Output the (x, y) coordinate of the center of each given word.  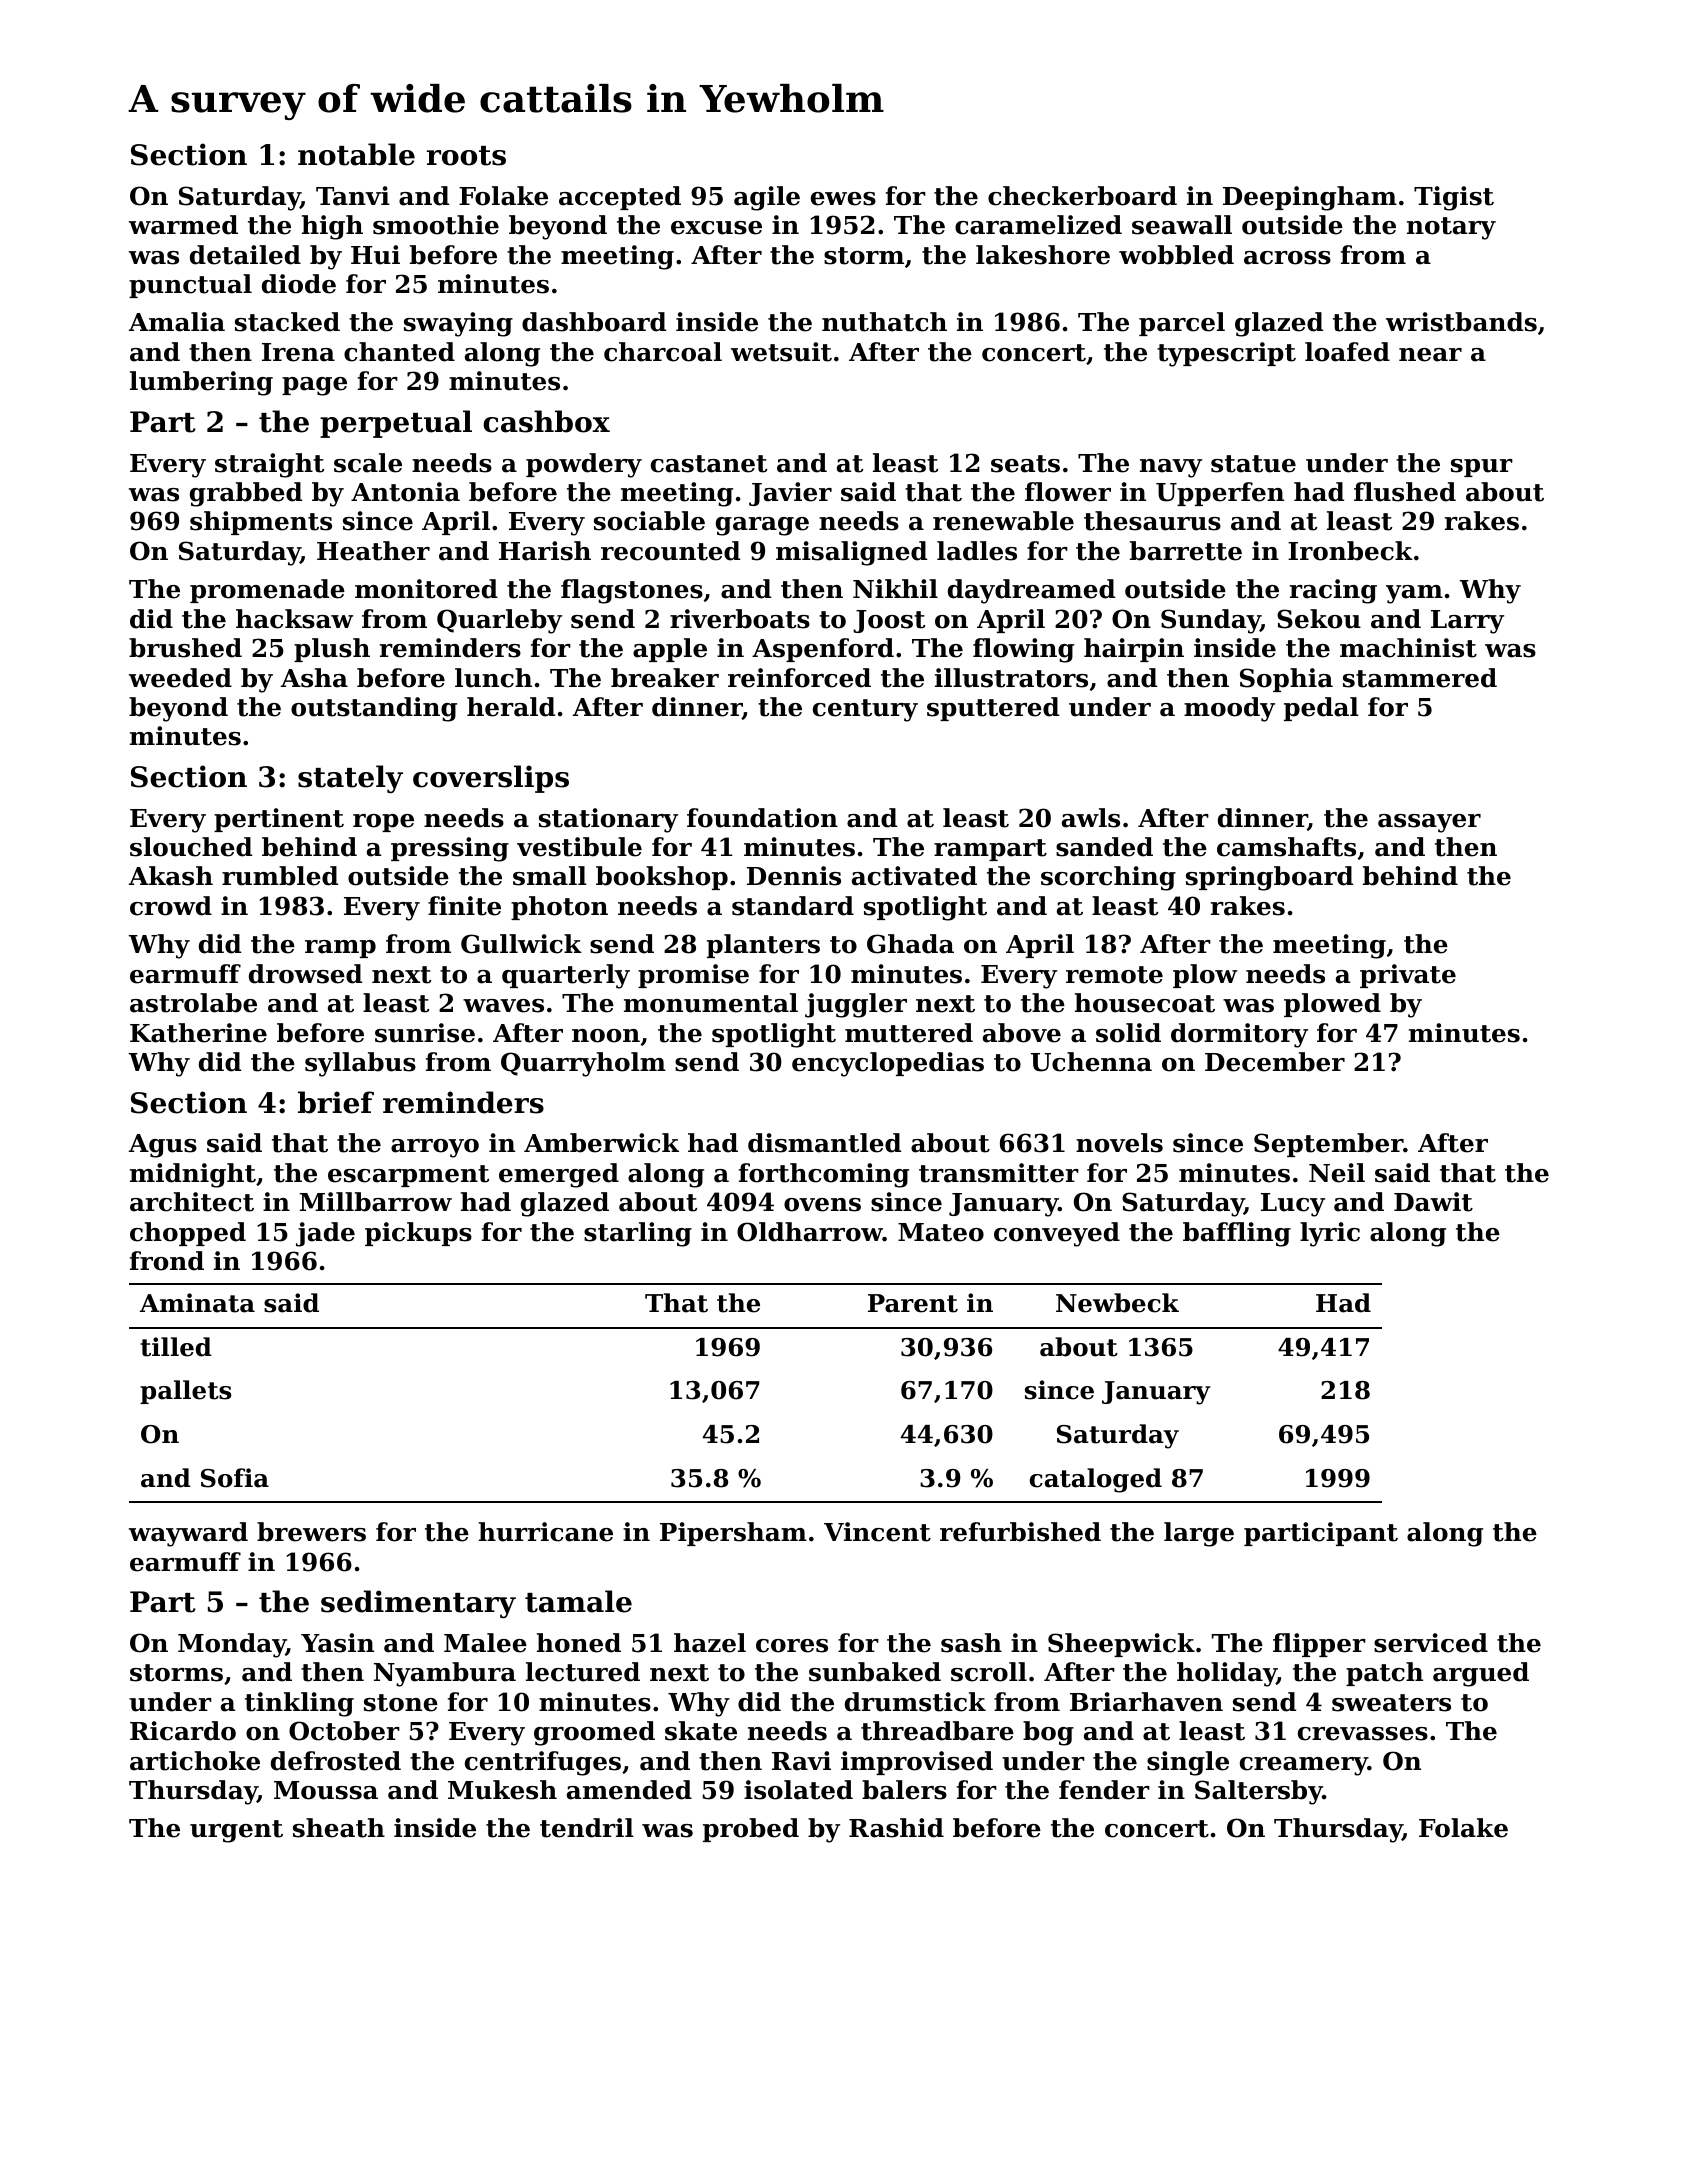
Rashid (896, 1828)
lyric (1330, 1234)
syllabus (360, 1064)
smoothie (436, 225)
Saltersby (1259, 1792)
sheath (339, 1828)
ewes (843, 199)
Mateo (941, 1232)
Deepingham (1310, 198)
